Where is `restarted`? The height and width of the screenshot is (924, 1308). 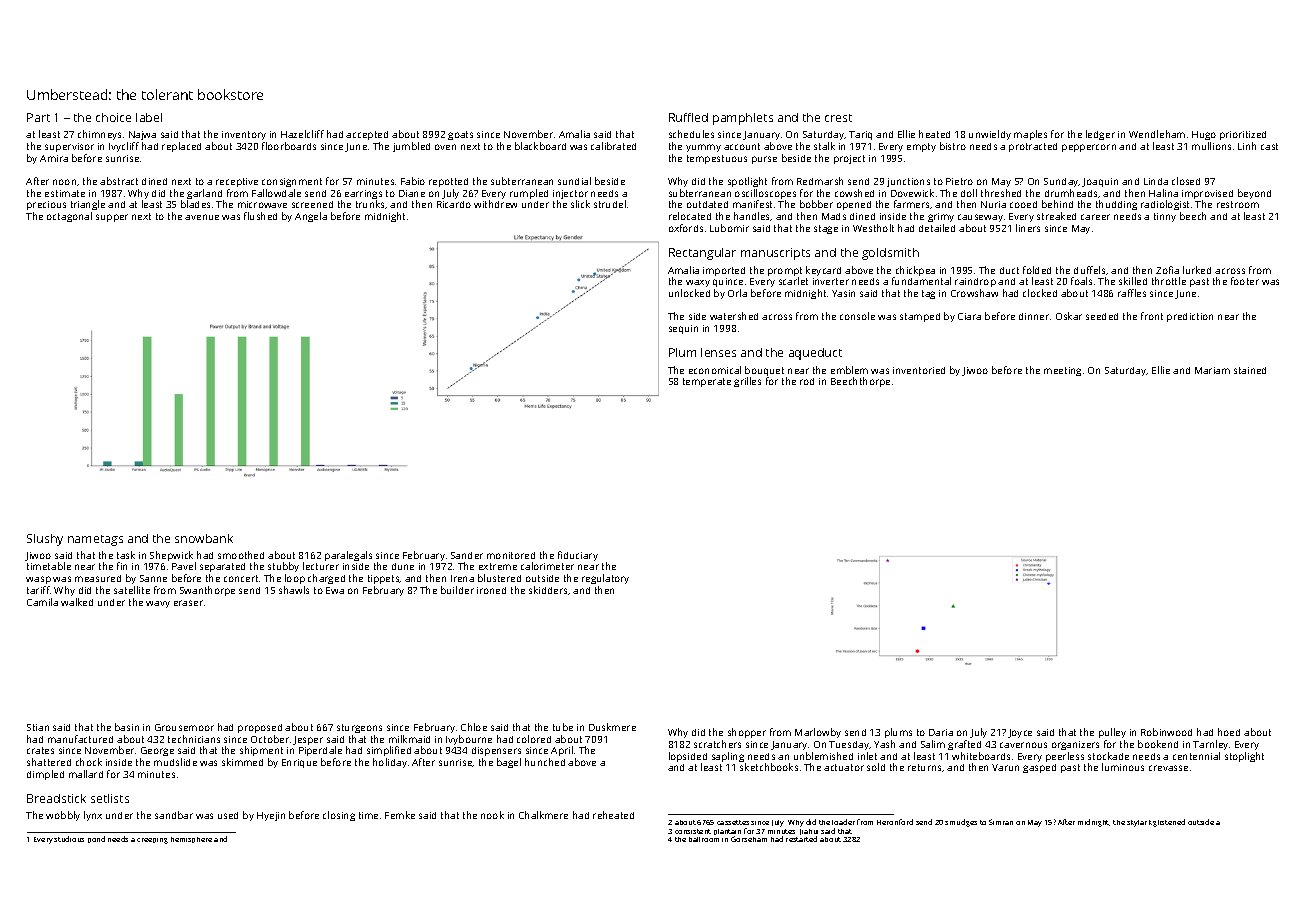
restarted is located at coordinates (801, 839).
